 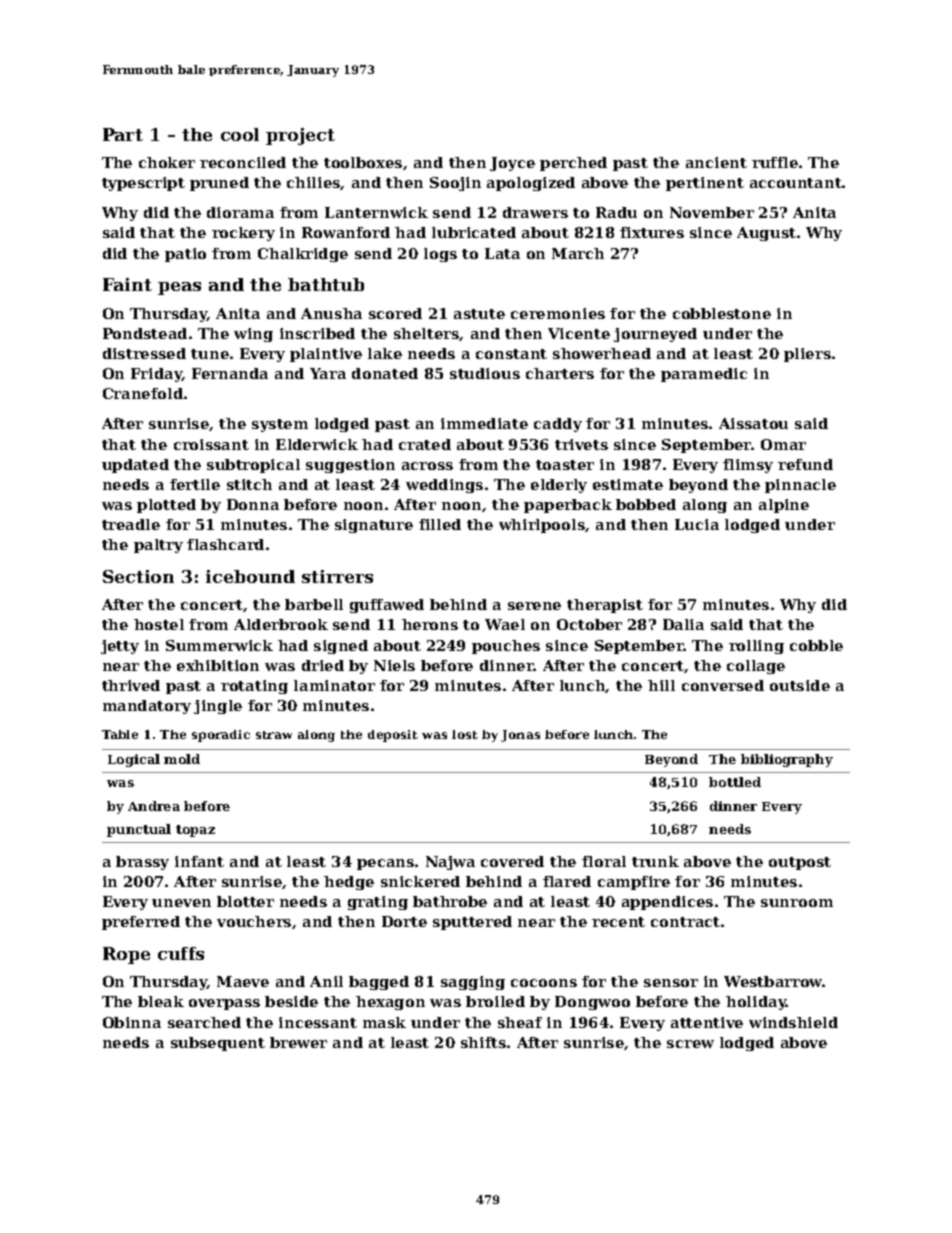 What do you see at coordinates (655, 335) in the screenshot?
I see `journeyed` at bounding box center [655, 335].
